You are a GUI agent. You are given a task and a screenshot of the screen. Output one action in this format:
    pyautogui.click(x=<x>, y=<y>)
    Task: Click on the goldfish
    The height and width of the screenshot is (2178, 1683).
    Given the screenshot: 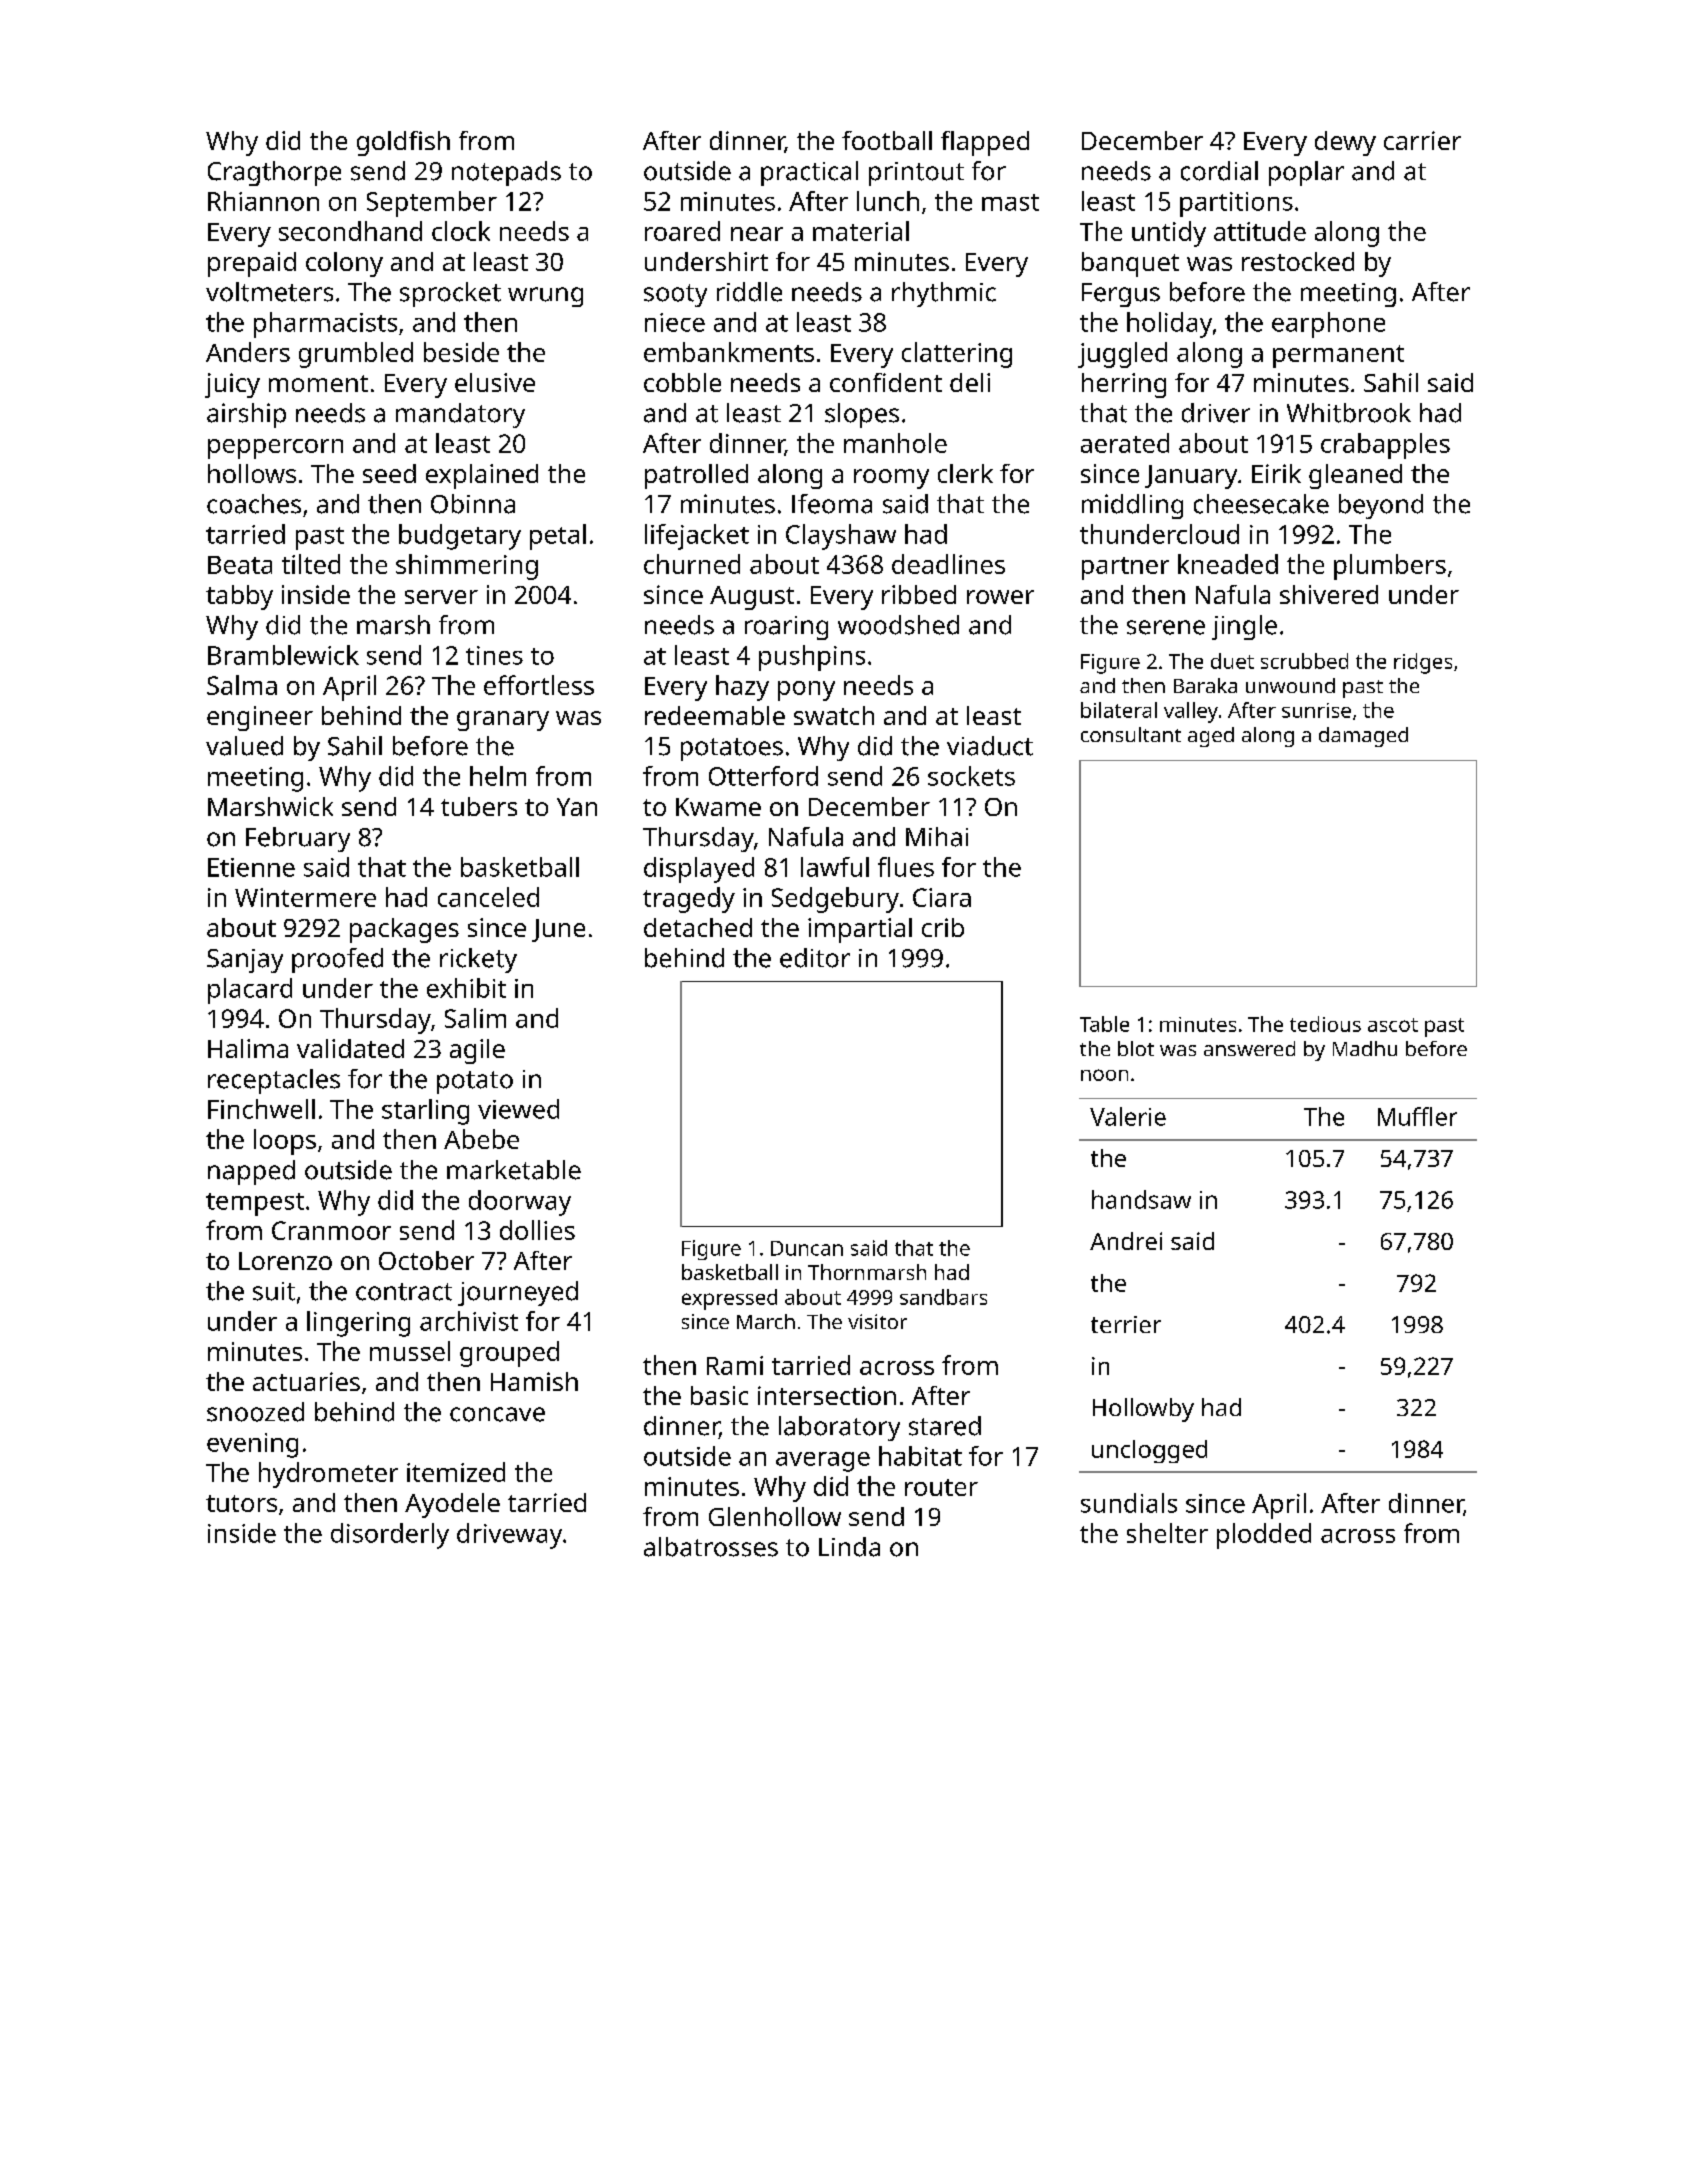 What is the action you would take?
    pyautogui.click(x=403, y=143)
